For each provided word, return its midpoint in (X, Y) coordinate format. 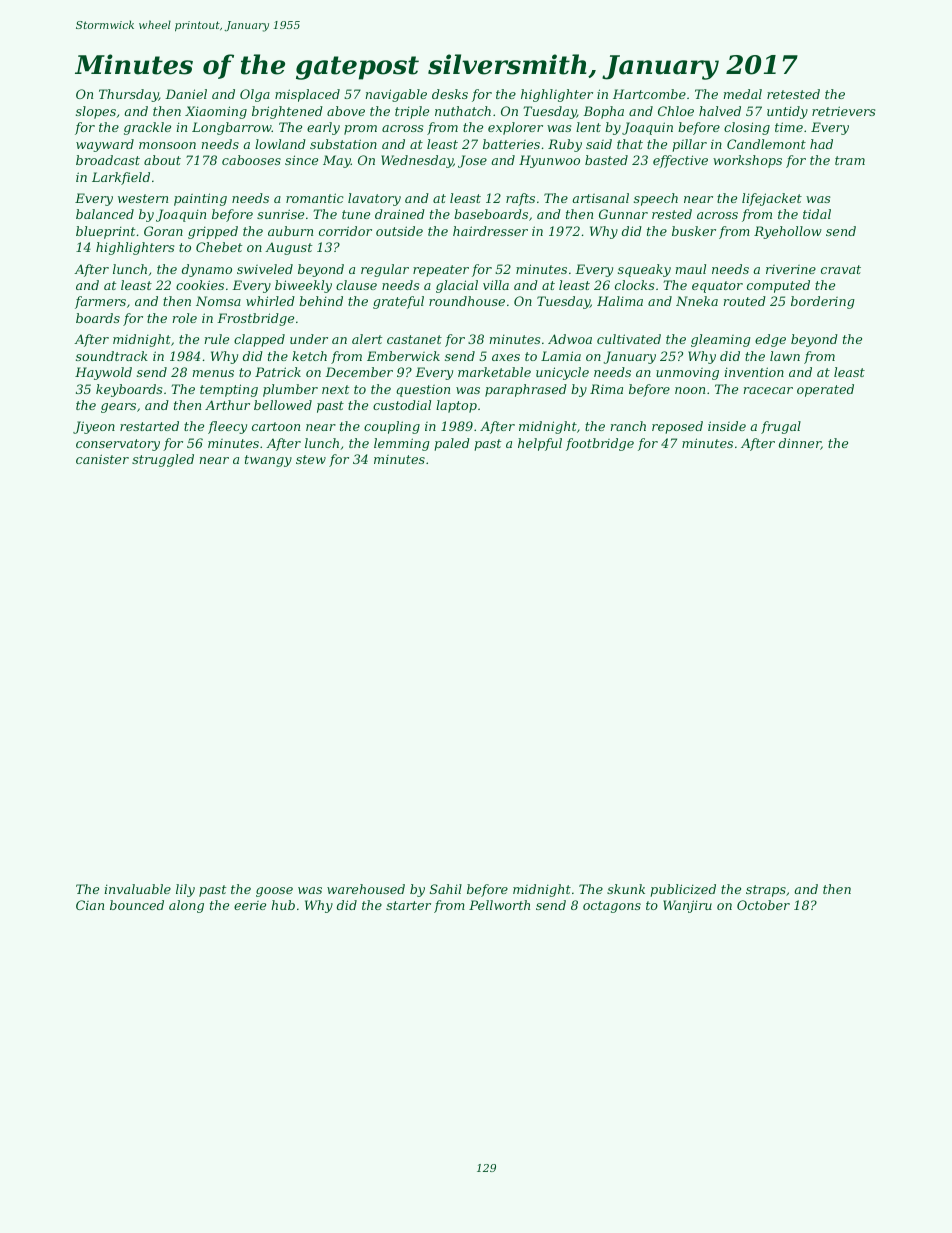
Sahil (446, 889)
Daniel (186, 94)
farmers (100, 302)
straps (766, 891)
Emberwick (403, 356)
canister (102, 459)
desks (450, 94)
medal (743, 94)
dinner (800, 444)
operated (825, 390)
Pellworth (499, 905)
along (186, 906)
